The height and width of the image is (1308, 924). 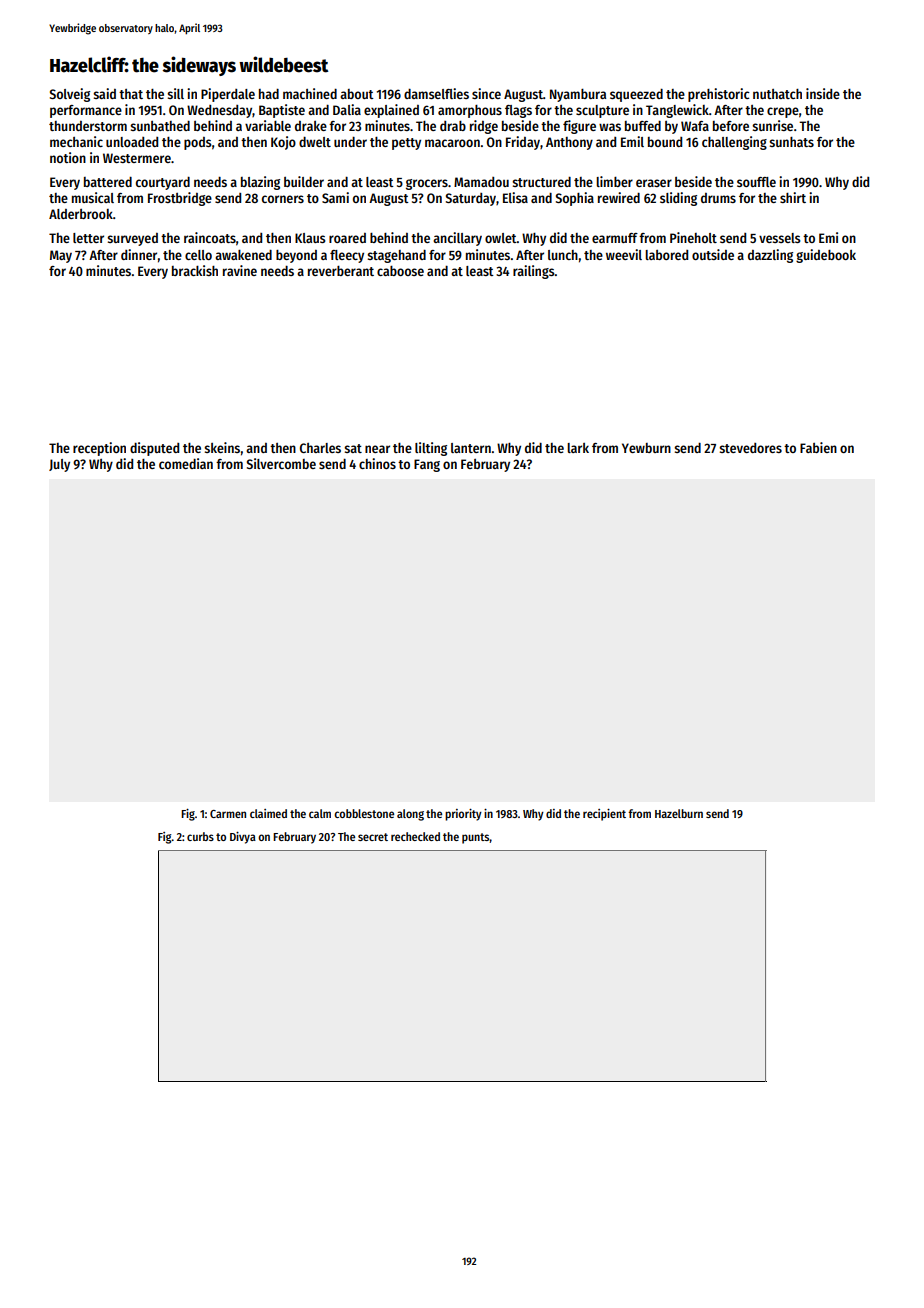 I want to click on lantern, so click(x=471, y=448).
